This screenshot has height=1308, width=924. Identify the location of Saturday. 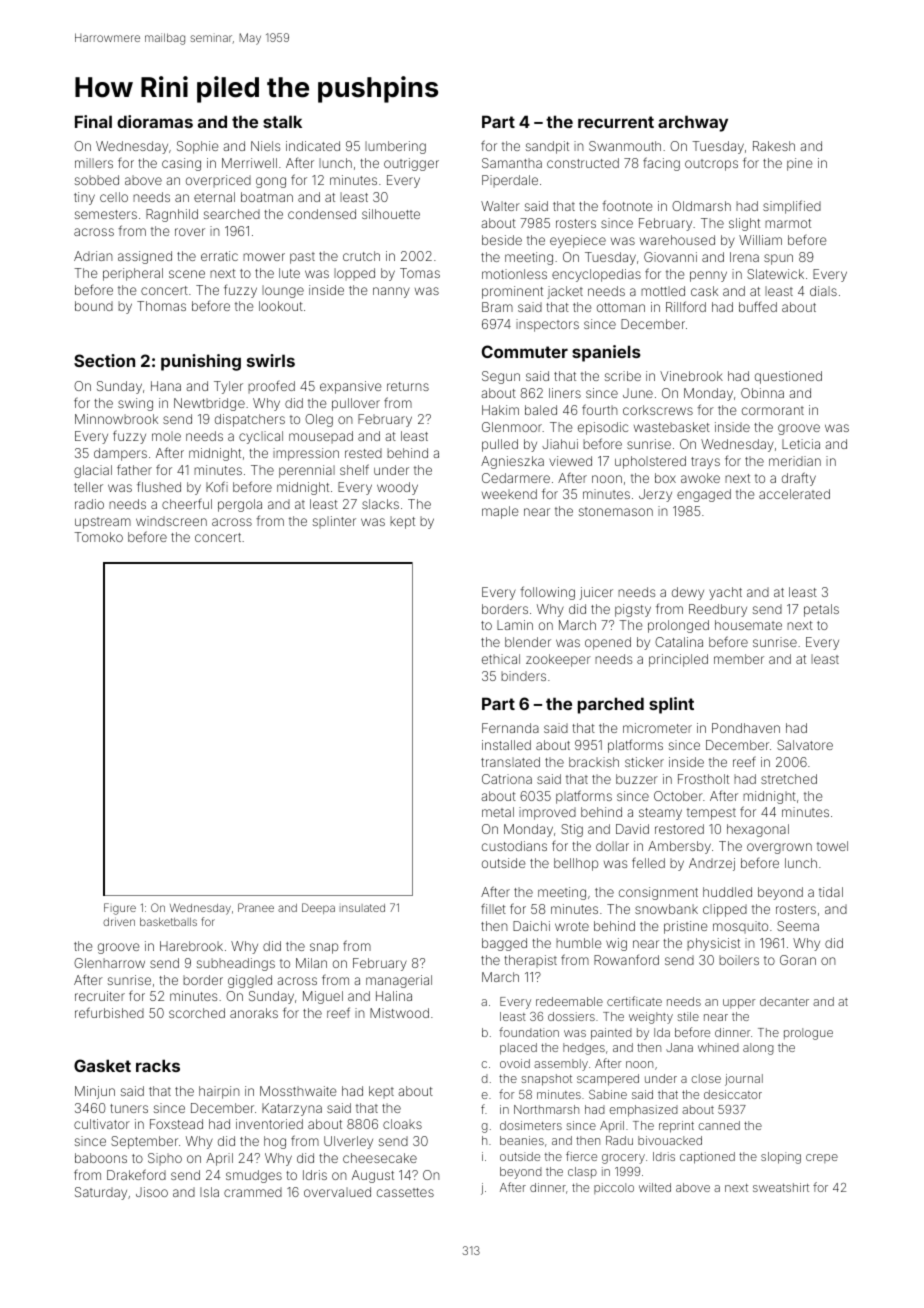
(101, 1193).
